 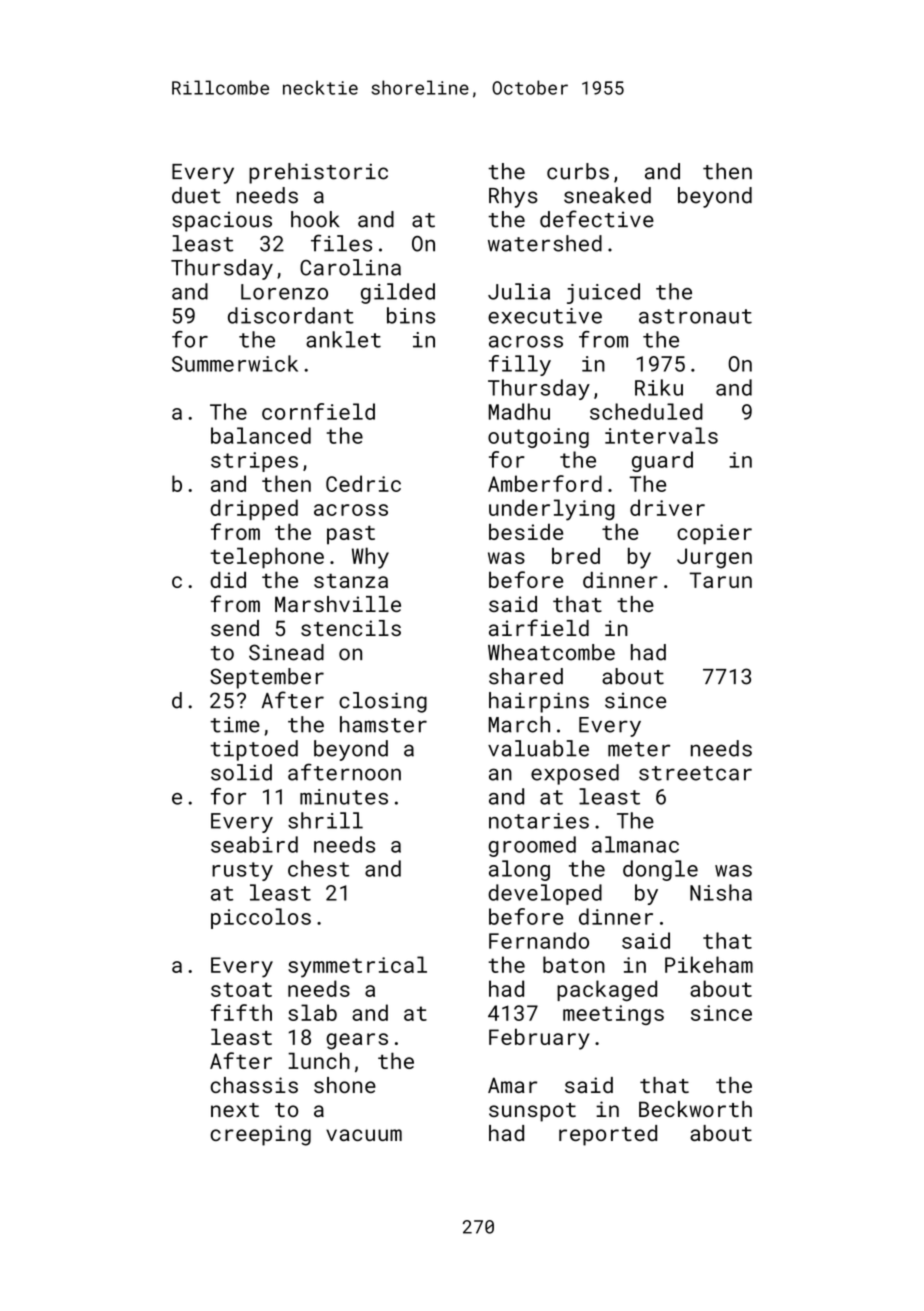 I want to click on sneaked, so click(x=607, y=195).
